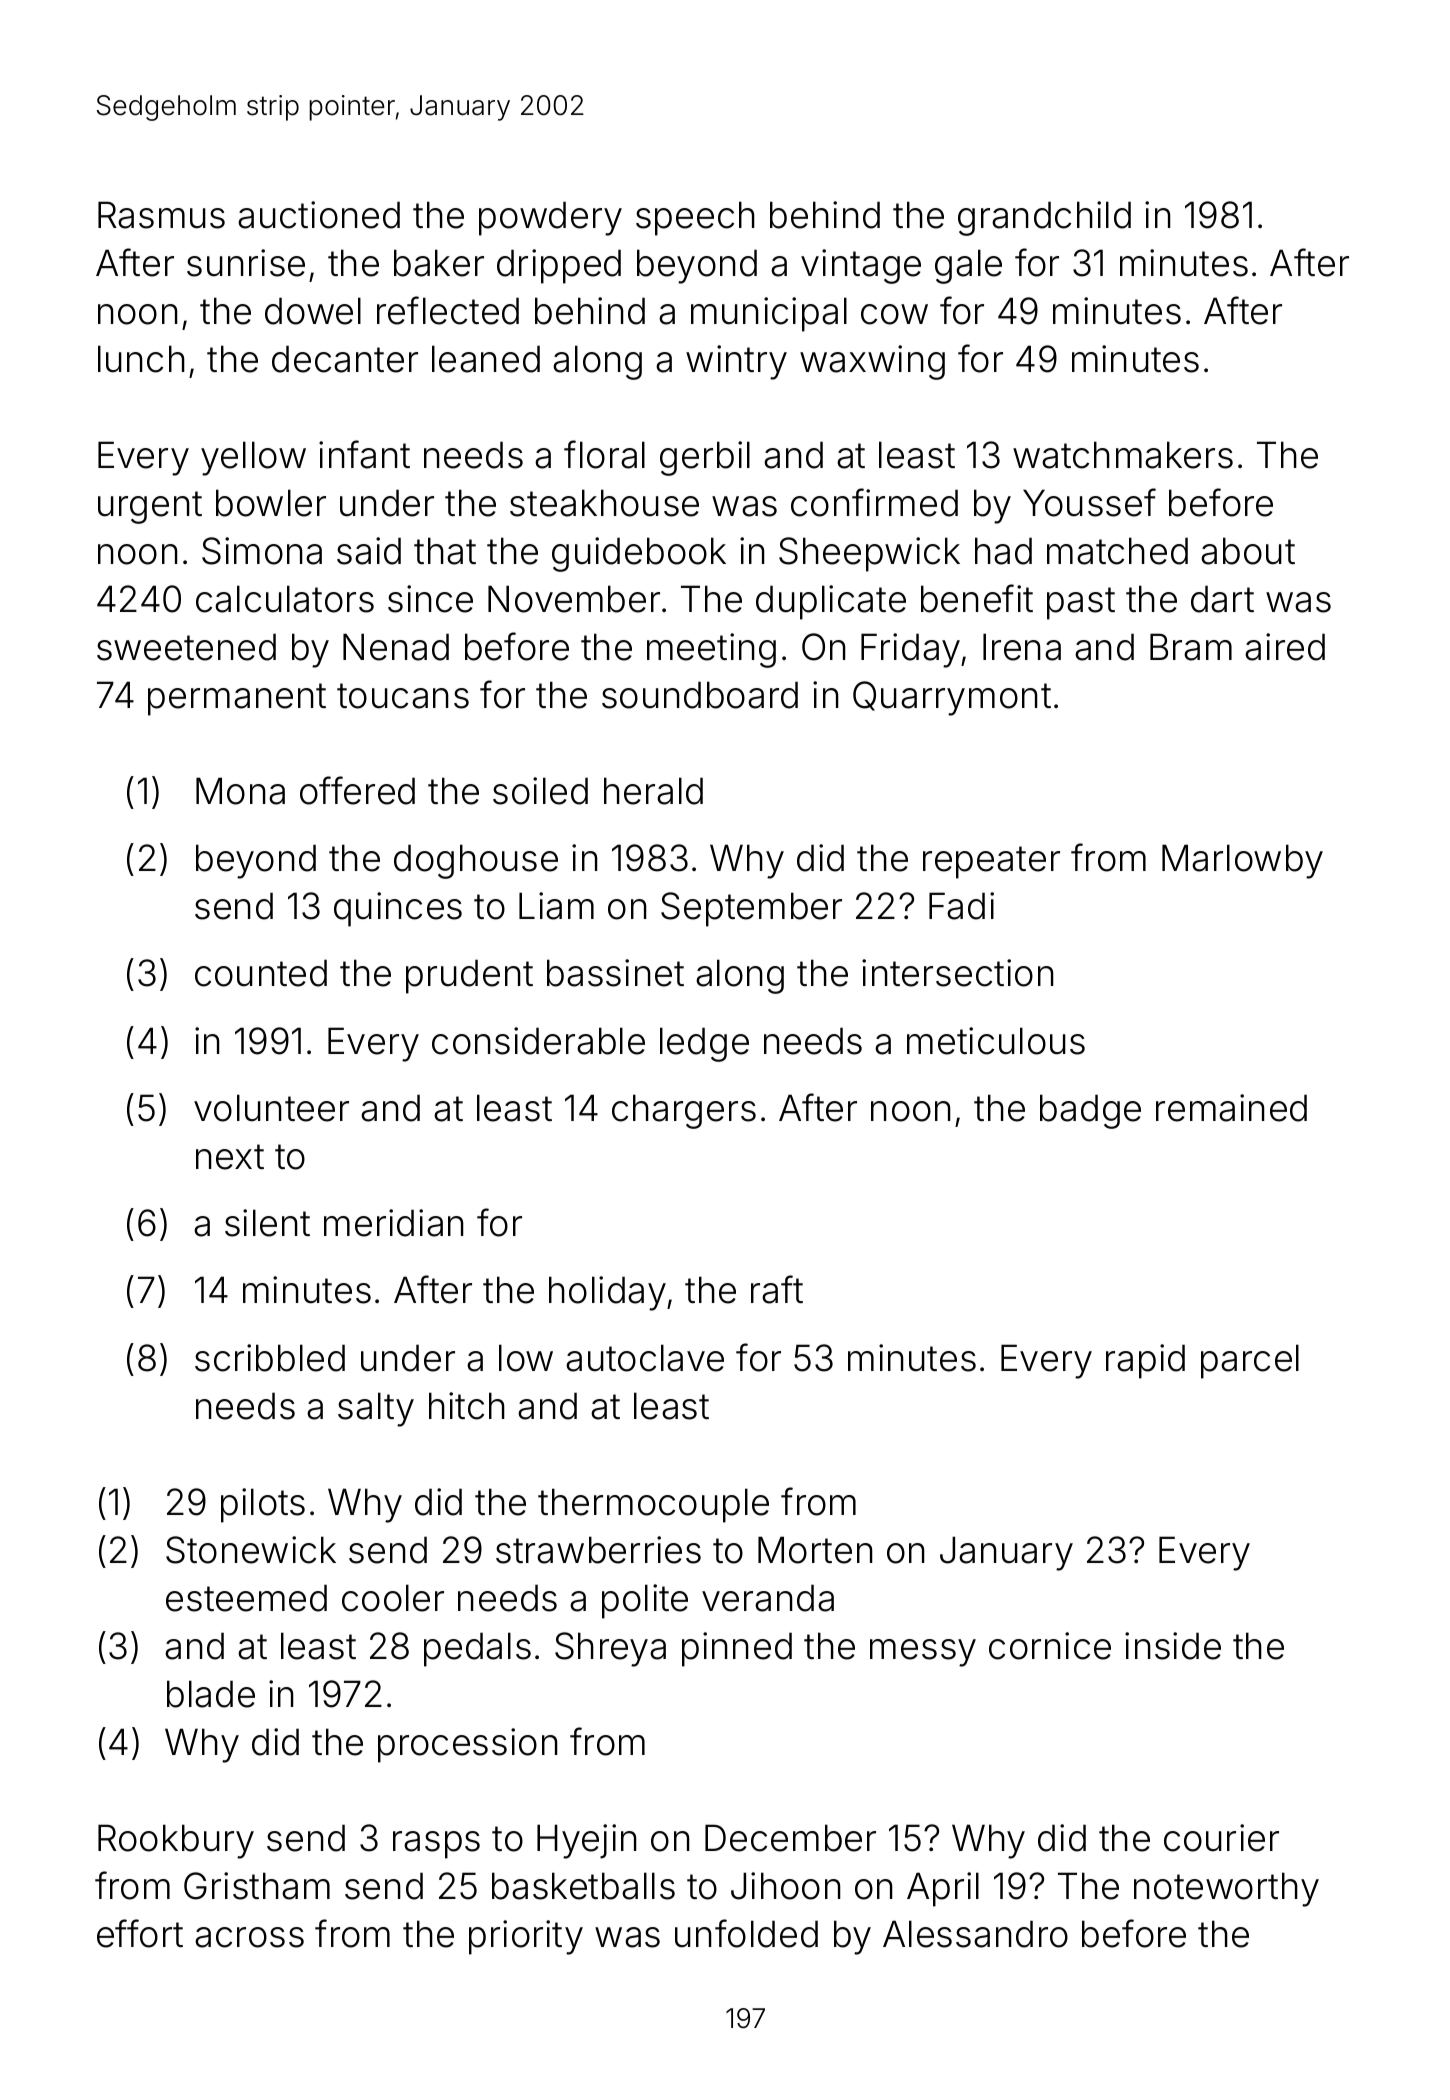 The height and width of the screenshot is (2100, 1450). I want to click on Shreya, so click(610, 1649).
